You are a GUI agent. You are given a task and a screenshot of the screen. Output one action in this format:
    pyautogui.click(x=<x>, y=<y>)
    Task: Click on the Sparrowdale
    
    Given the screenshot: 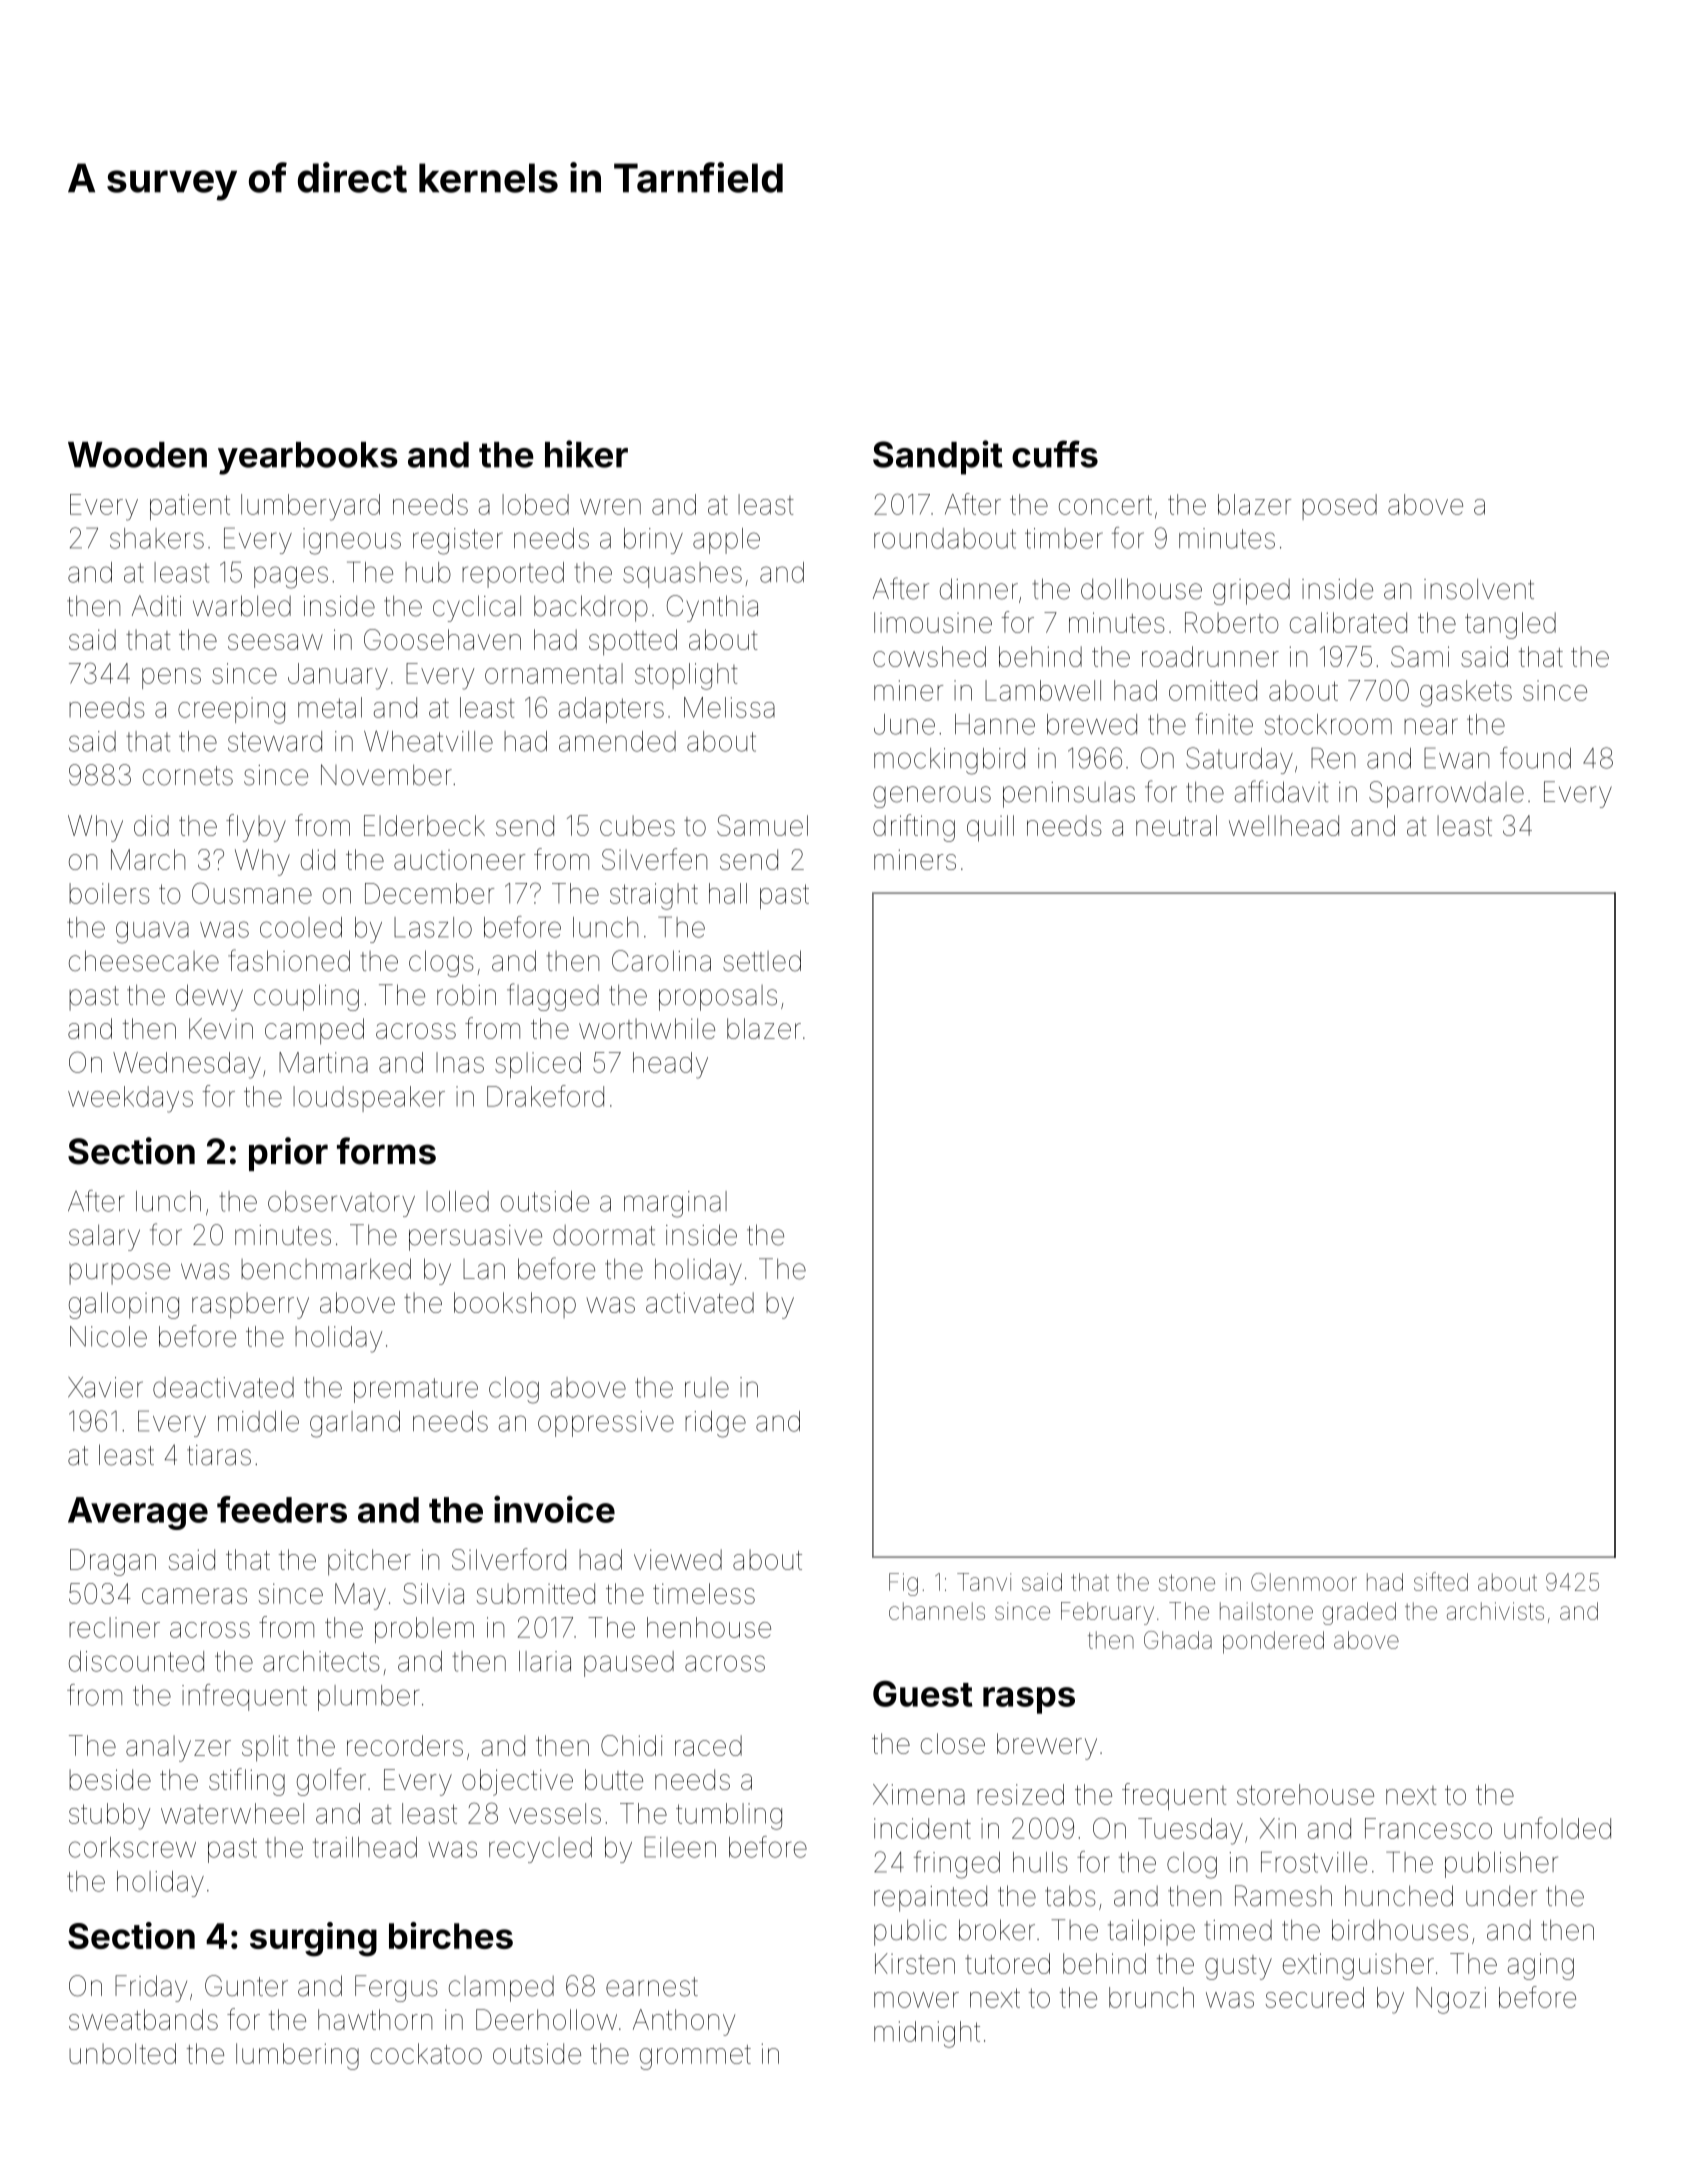 What is the action you would take?
    pyautogui.click(x=1446, y=794)
